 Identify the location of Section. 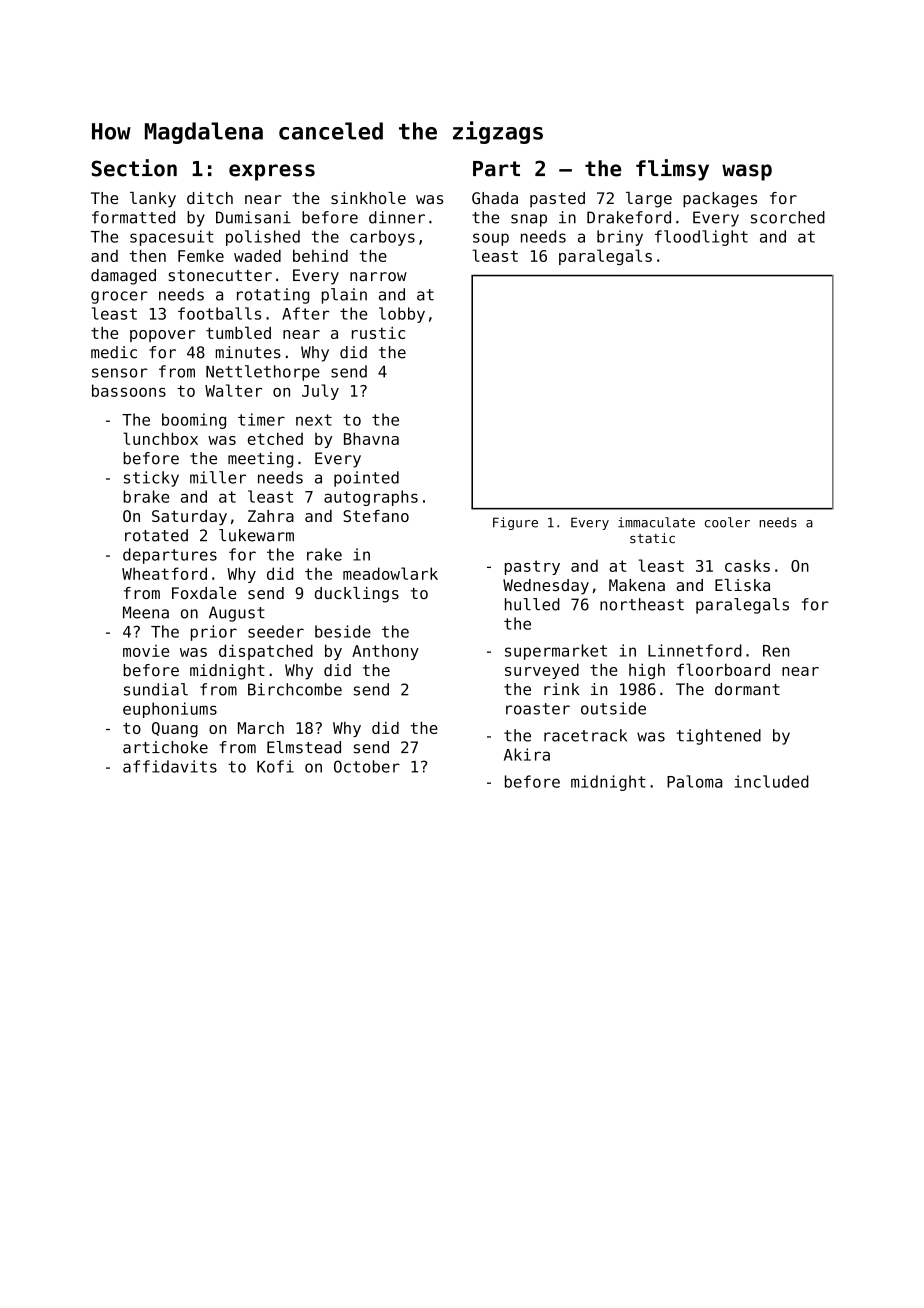
(134, 168).
